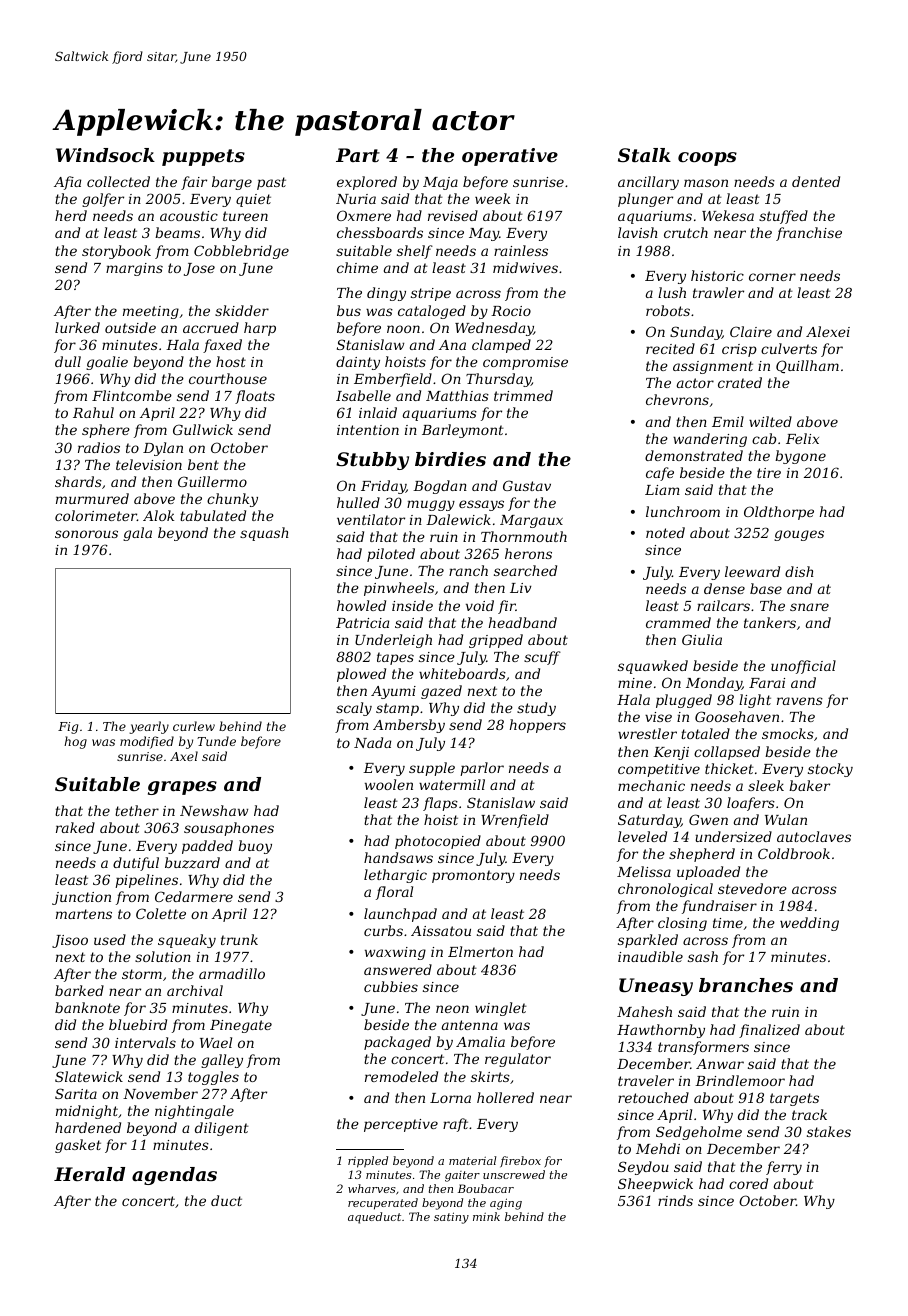 The height and width of the screenshot is (1316, 908). Describe the element at coordinates (75, 742) in the screenshot. I see `hog` at that location.
